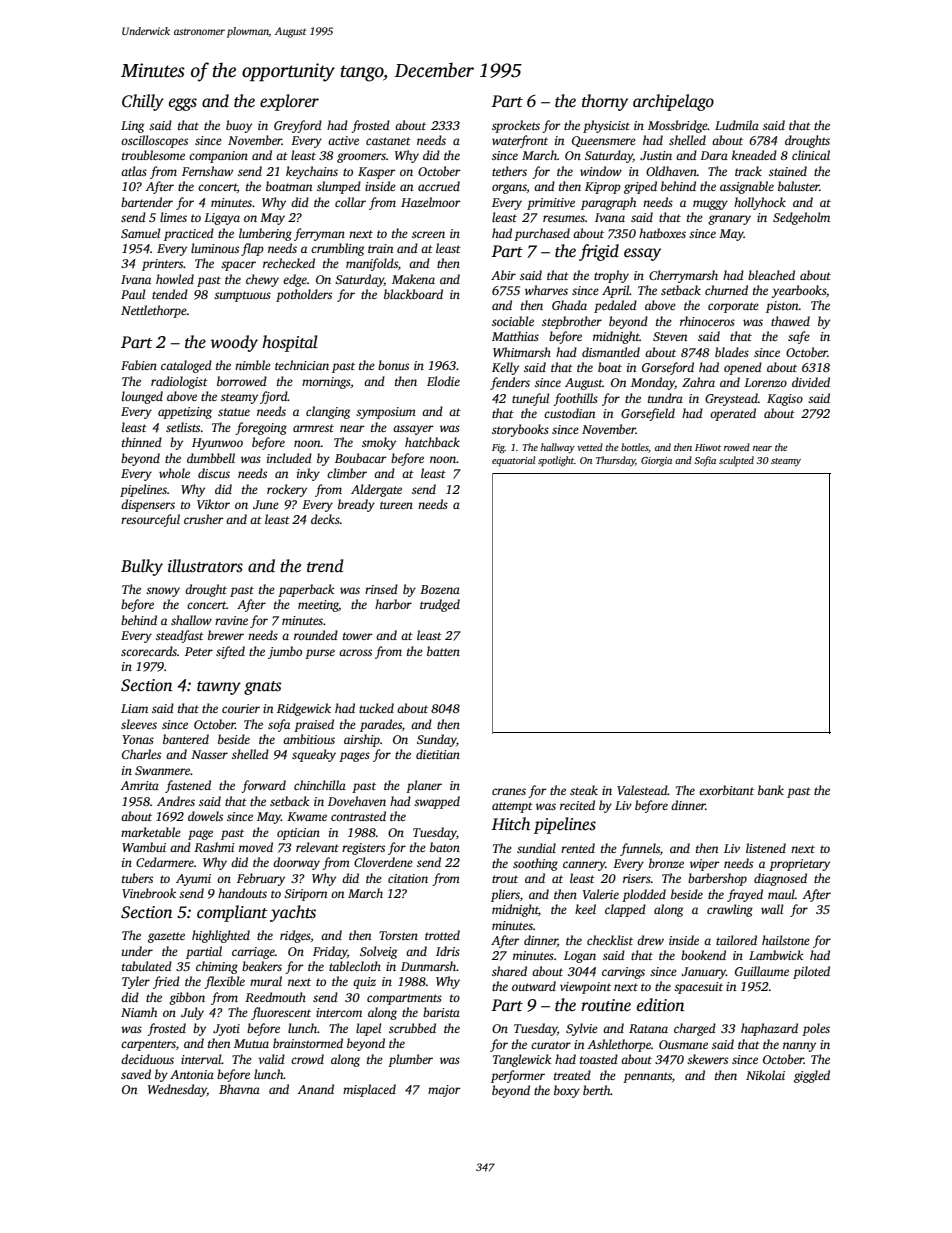 The image size is (952, 1233). What do you see at coordinates (153, 155) in the screenshot?
I see `troublesome` at bounding box center [153, 155].
